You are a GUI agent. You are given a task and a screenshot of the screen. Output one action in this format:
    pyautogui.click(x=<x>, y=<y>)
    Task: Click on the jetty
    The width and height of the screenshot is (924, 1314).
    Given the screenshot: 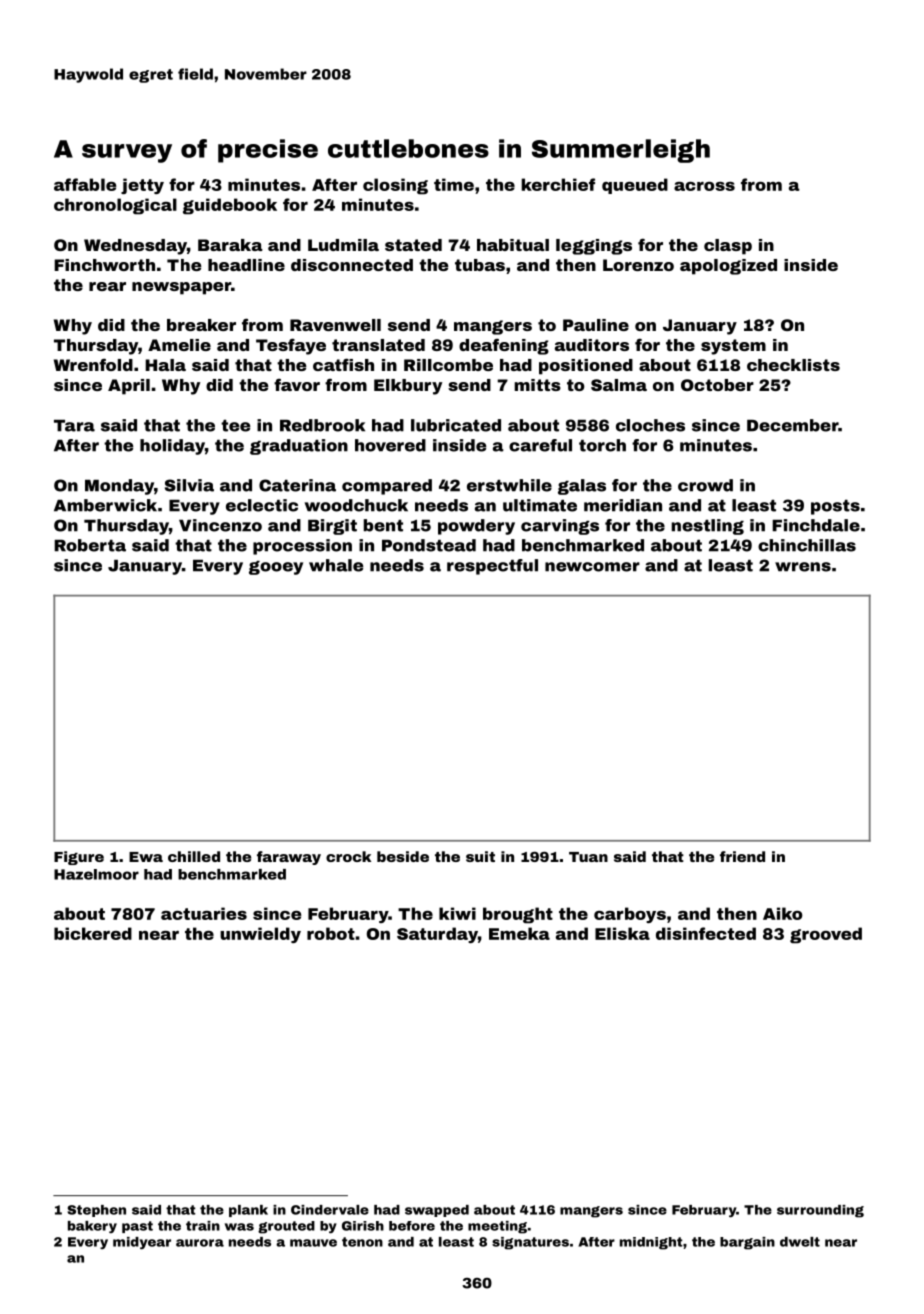 What is the action you would take?
    pyautogui.click(x=142, y=186)
